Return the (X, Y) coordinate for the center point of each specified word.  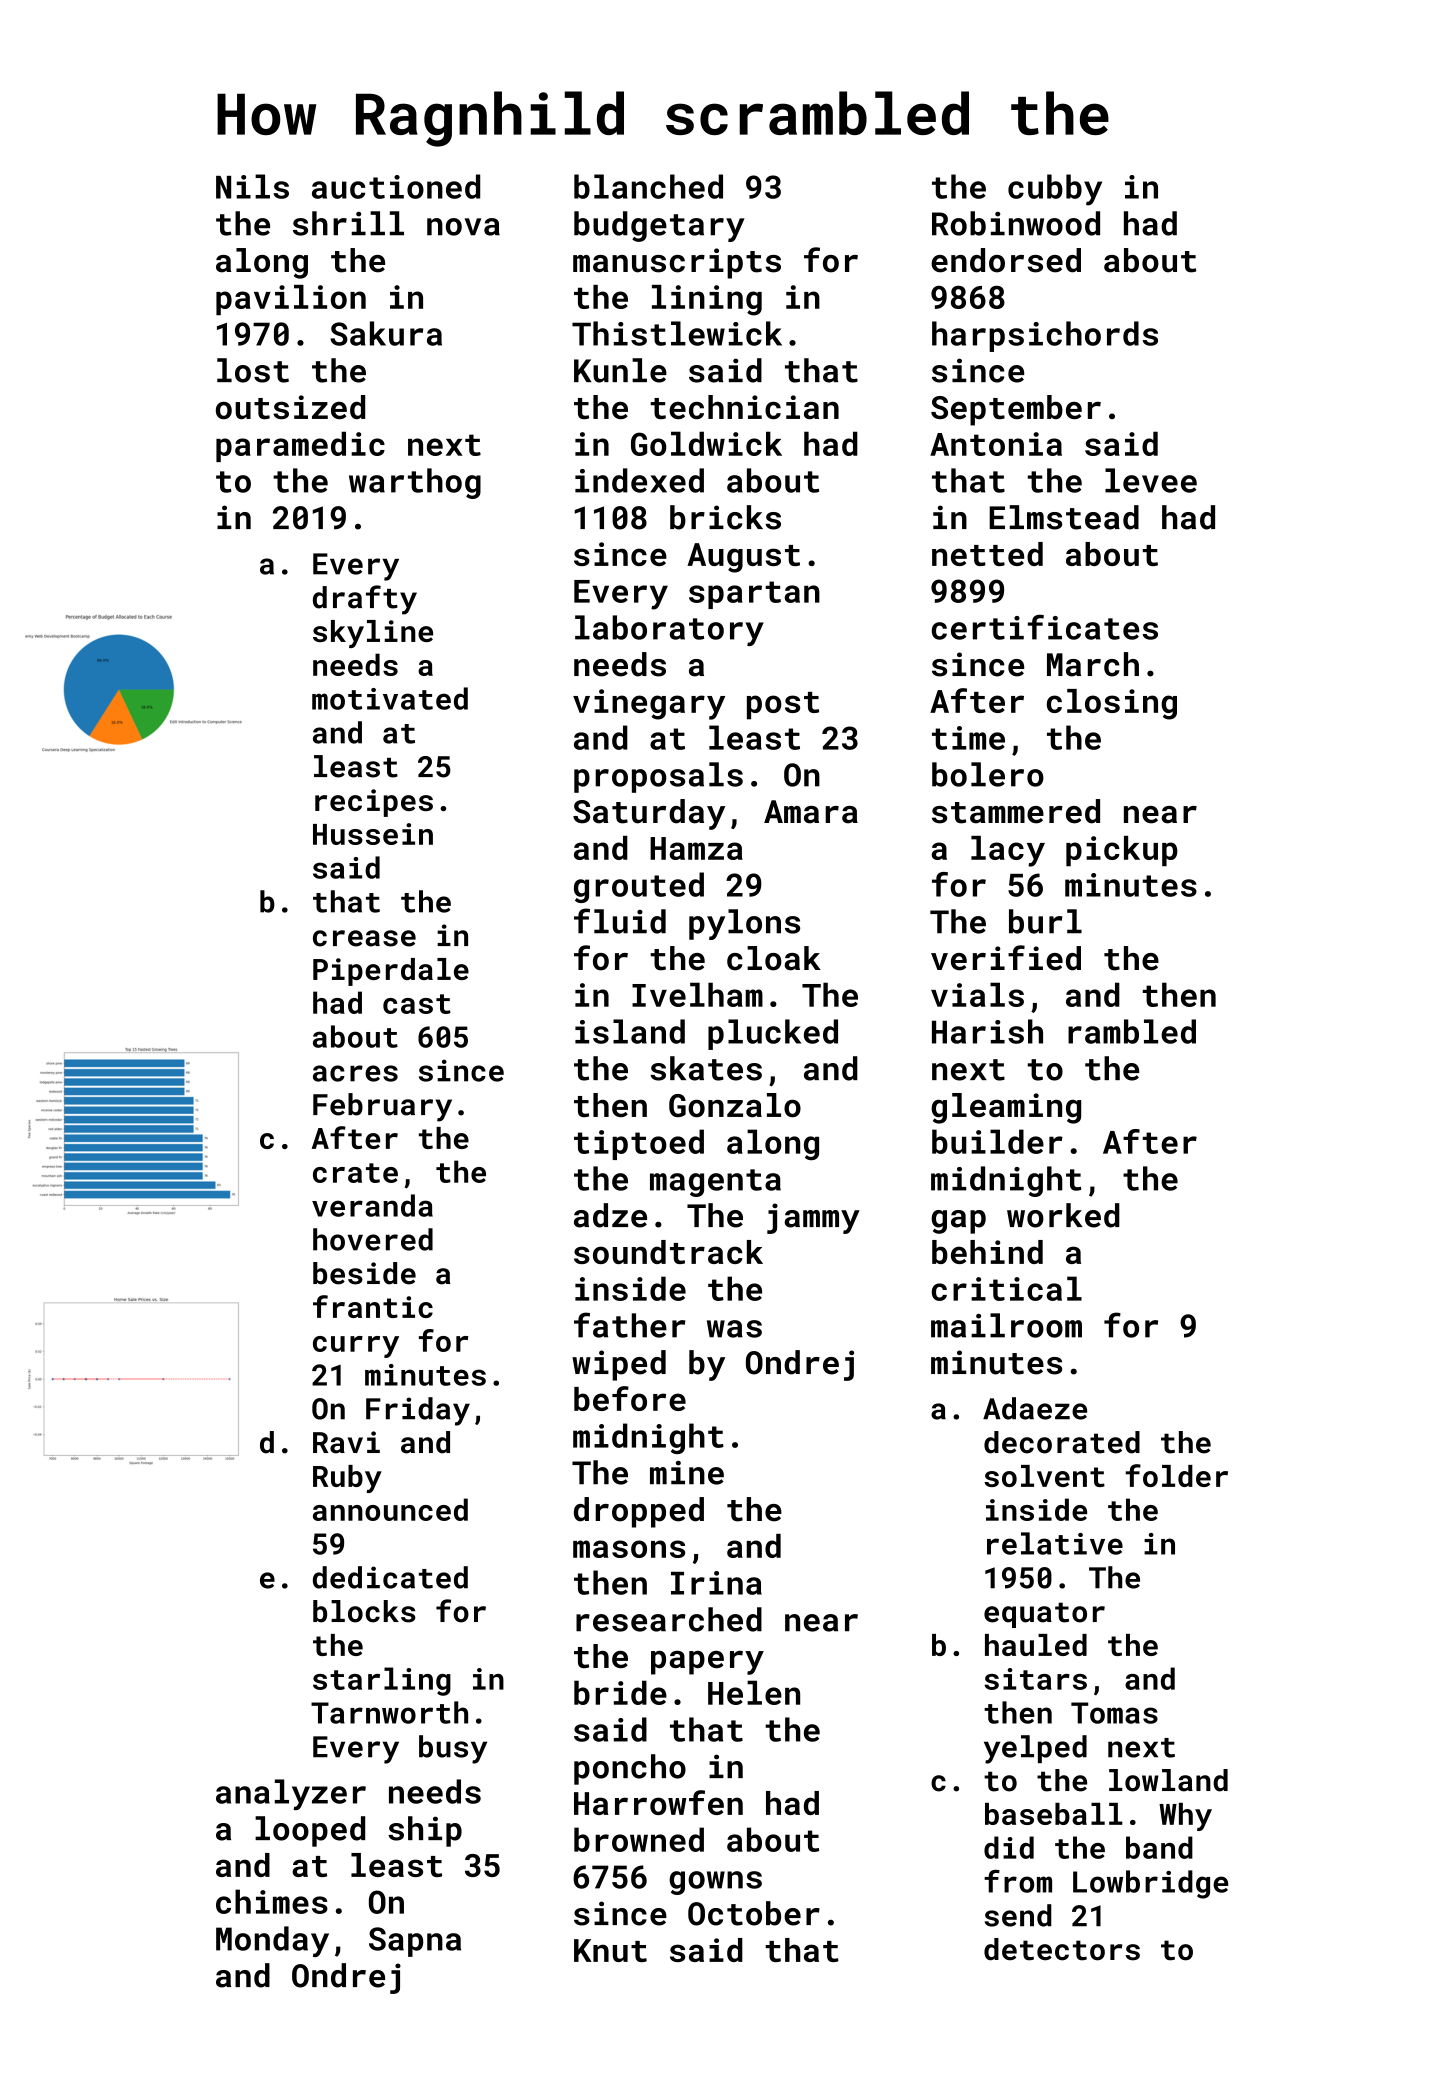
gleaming (1006, 1108)
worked (1063, 1215)
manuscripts (677, 263)
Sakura (386, 333)
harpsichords (1045, 336)
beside (364, 1273)
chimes (272, 1901)
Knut (610, 1950)
